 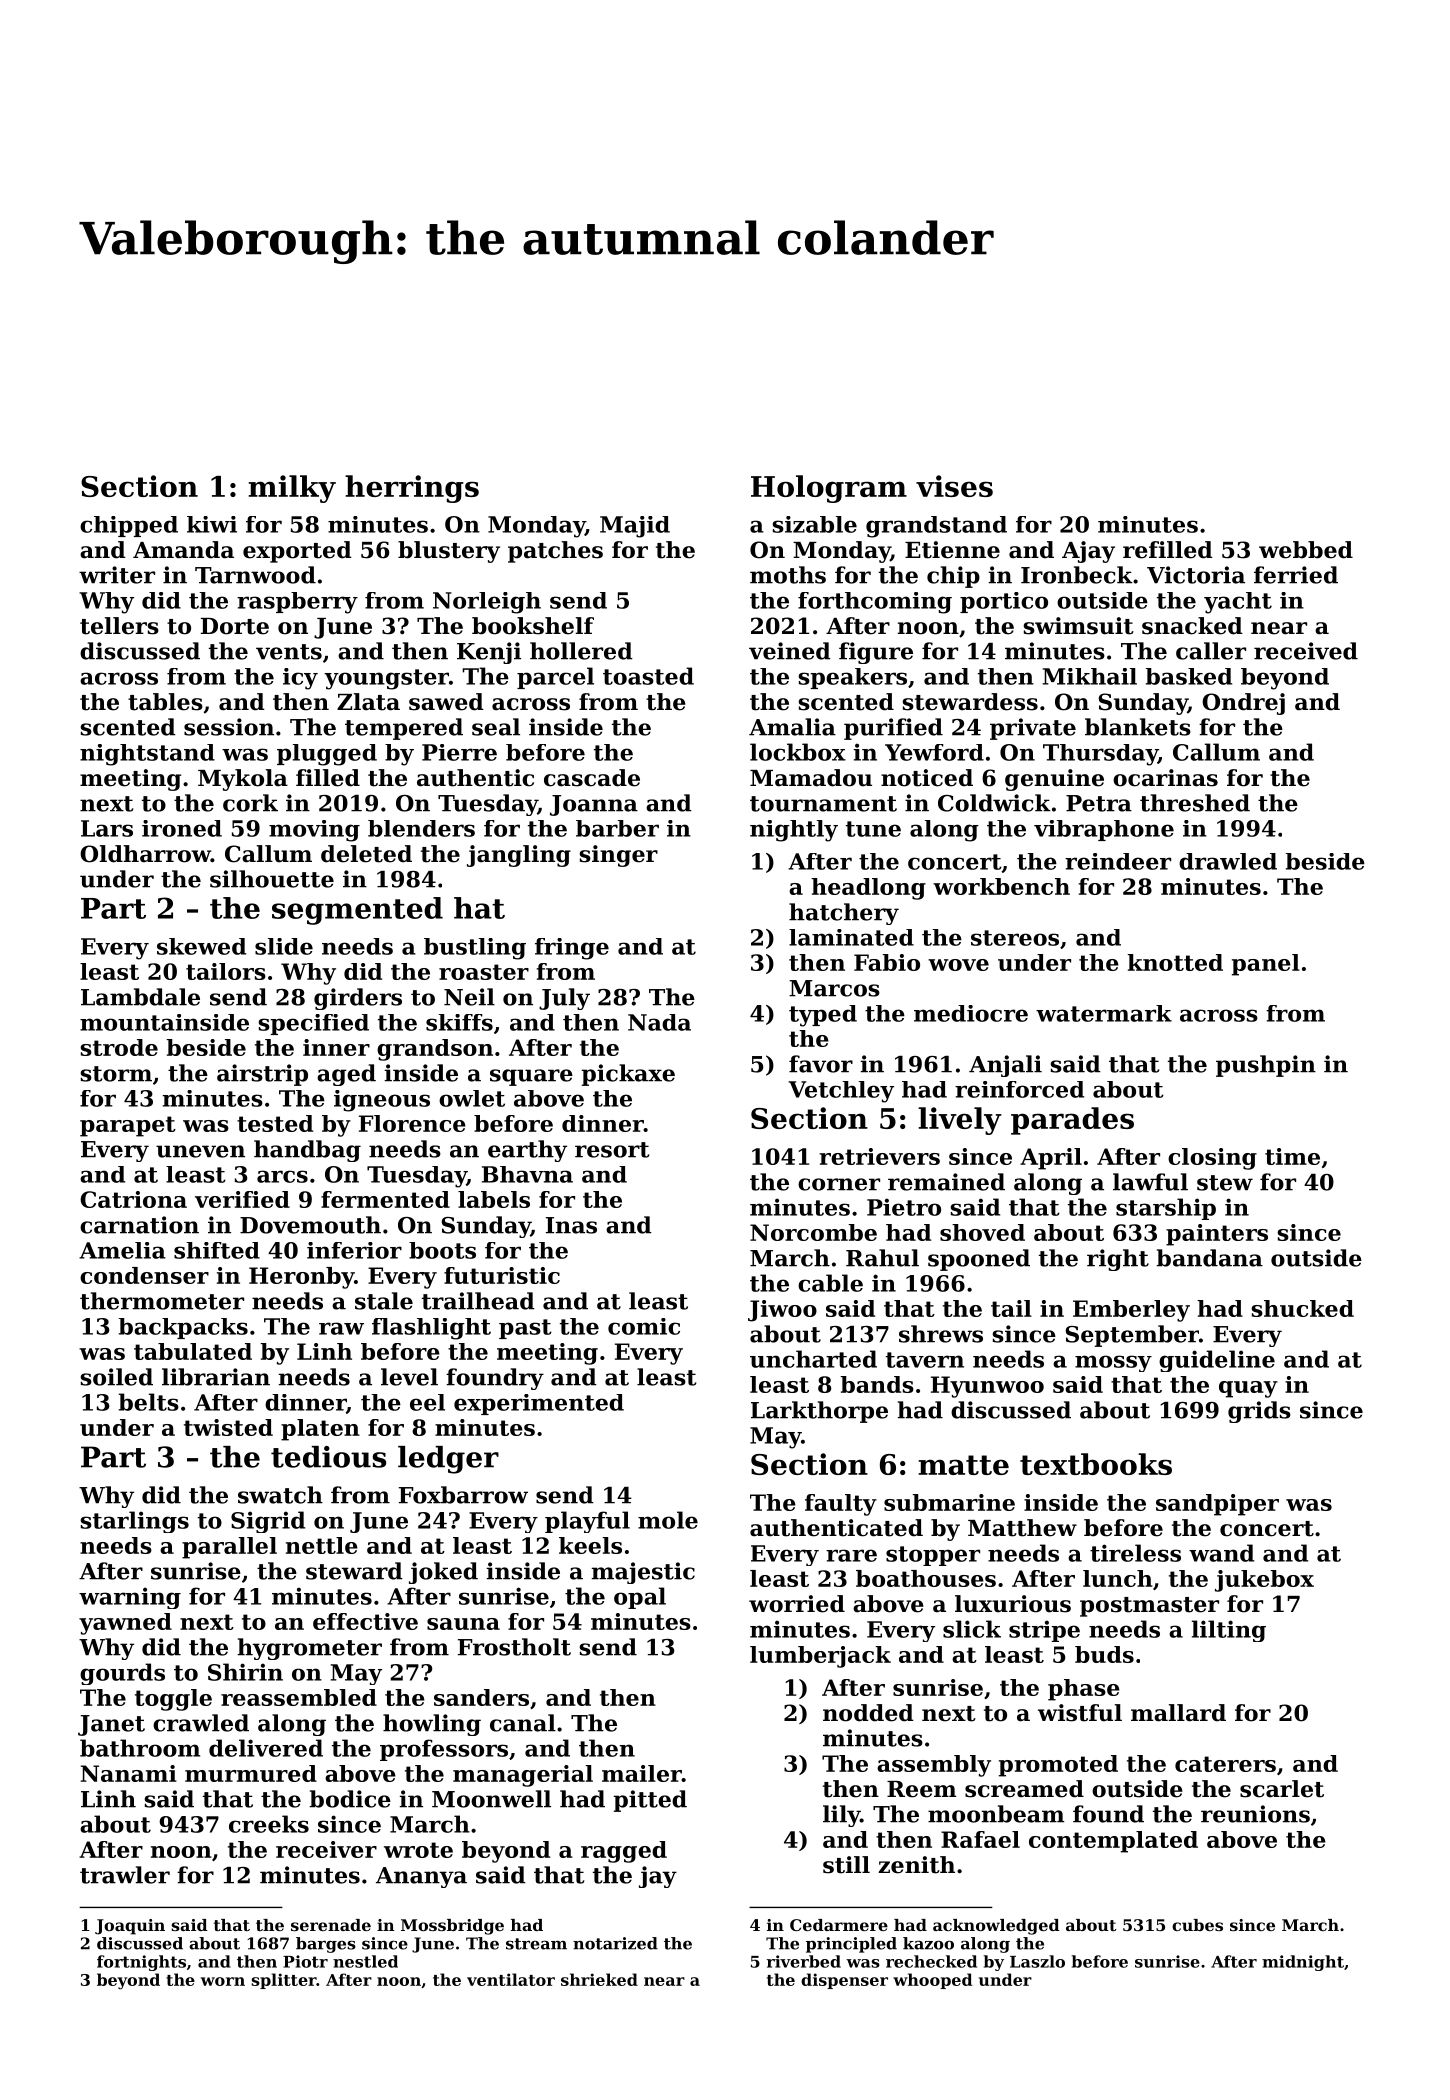 What do you see at coordinates (134, 1522) in the screenshot?
I see `starlings` at bounding box center [134, 1522].
